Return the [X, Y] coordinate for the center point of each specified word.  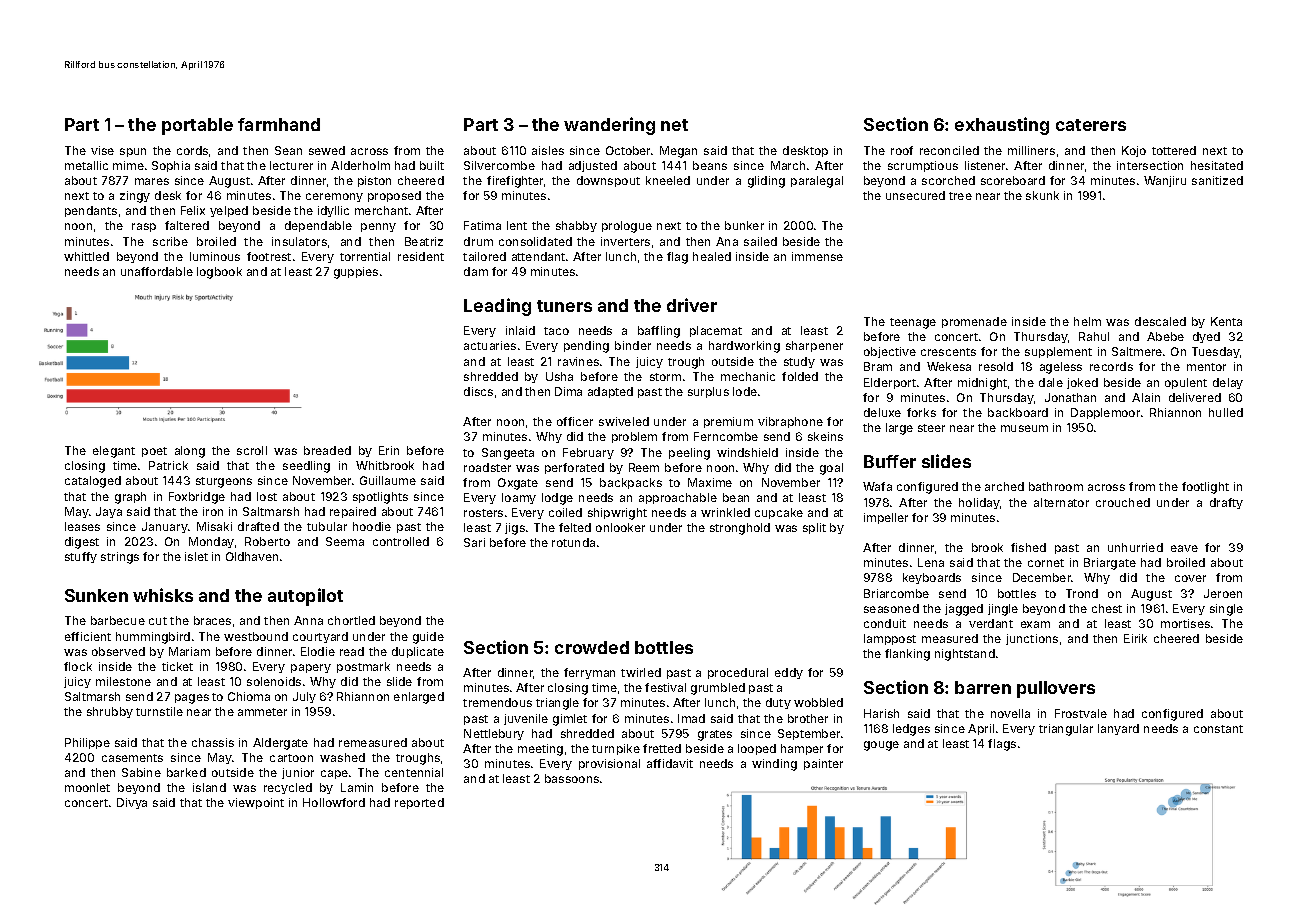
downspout [608, 181]
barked [186, 772]
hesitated [1217, 165]
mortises [1185, 623]
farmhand [279, 124]
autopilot [305, 597]
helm [1087, 321]
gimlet [570, 720]
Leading [497, 307]
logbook [219, 273]
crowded [592, 647]
